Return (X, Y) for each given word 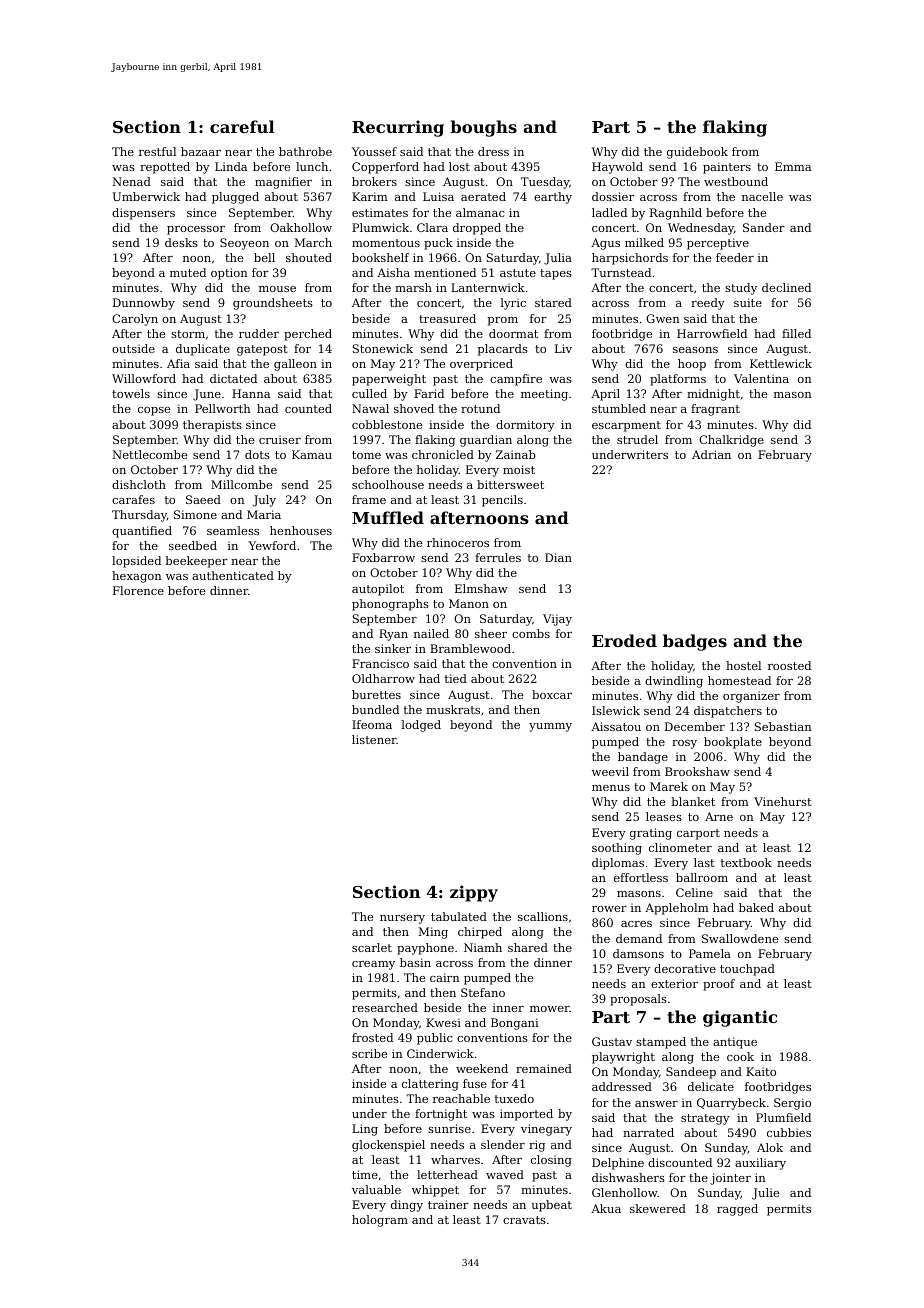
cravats (524, 1220)
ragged (737, 1210)
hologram (380, 1221)
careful (242, 126)
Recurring (398, 128)
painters (727, 168)
